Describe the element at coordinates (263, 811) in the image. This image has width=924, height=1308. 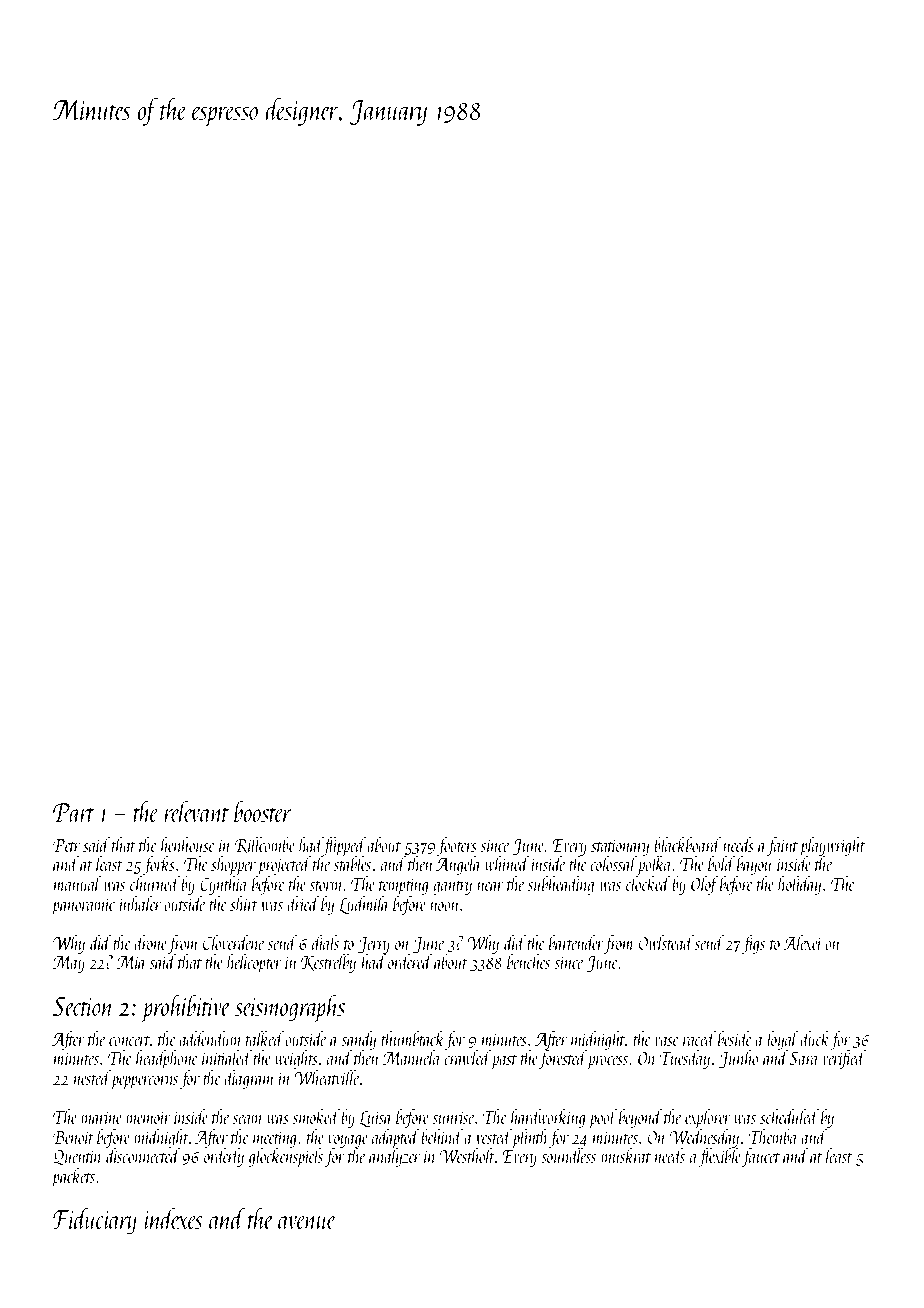
I see `booster` at that location.
